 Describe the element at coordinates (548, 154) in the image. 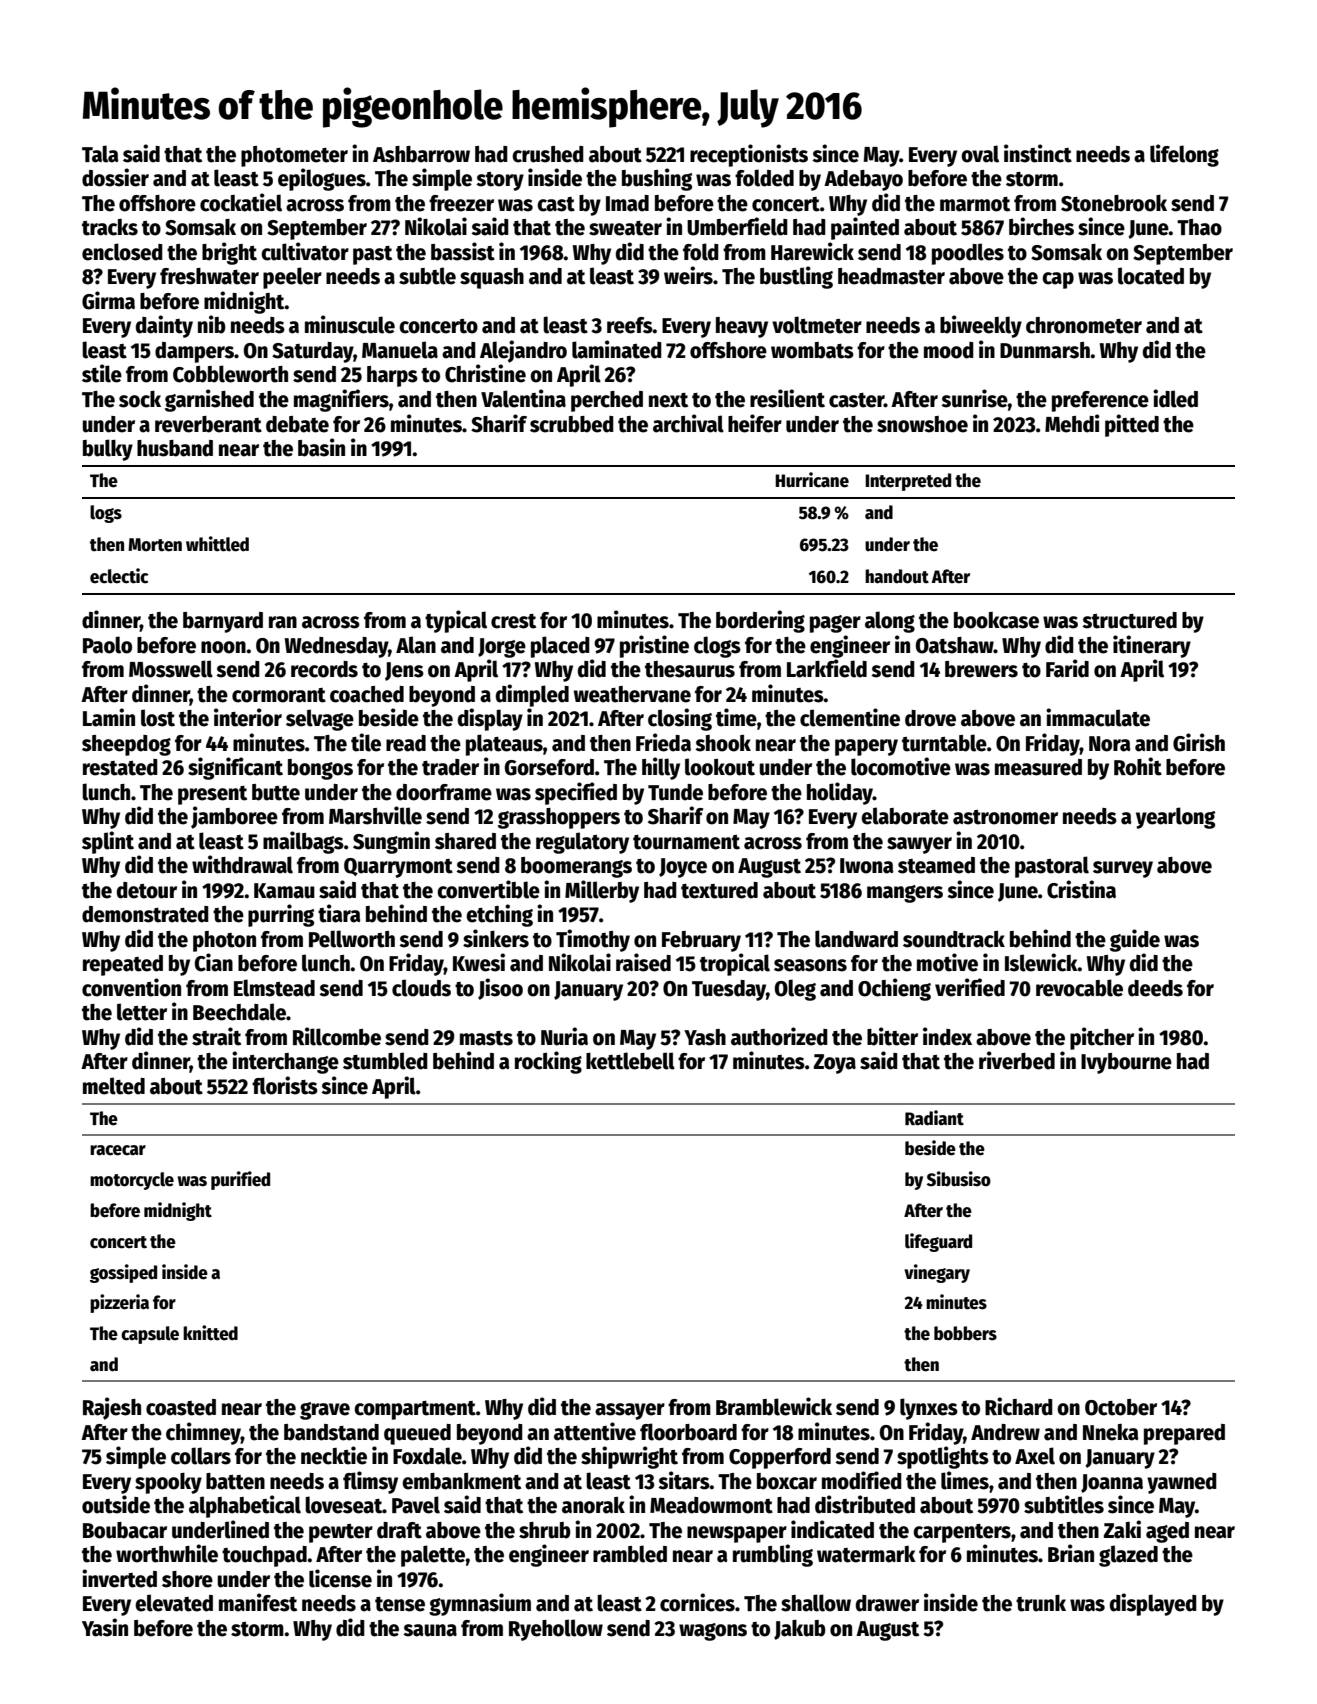

I see `crushed` at that location.
